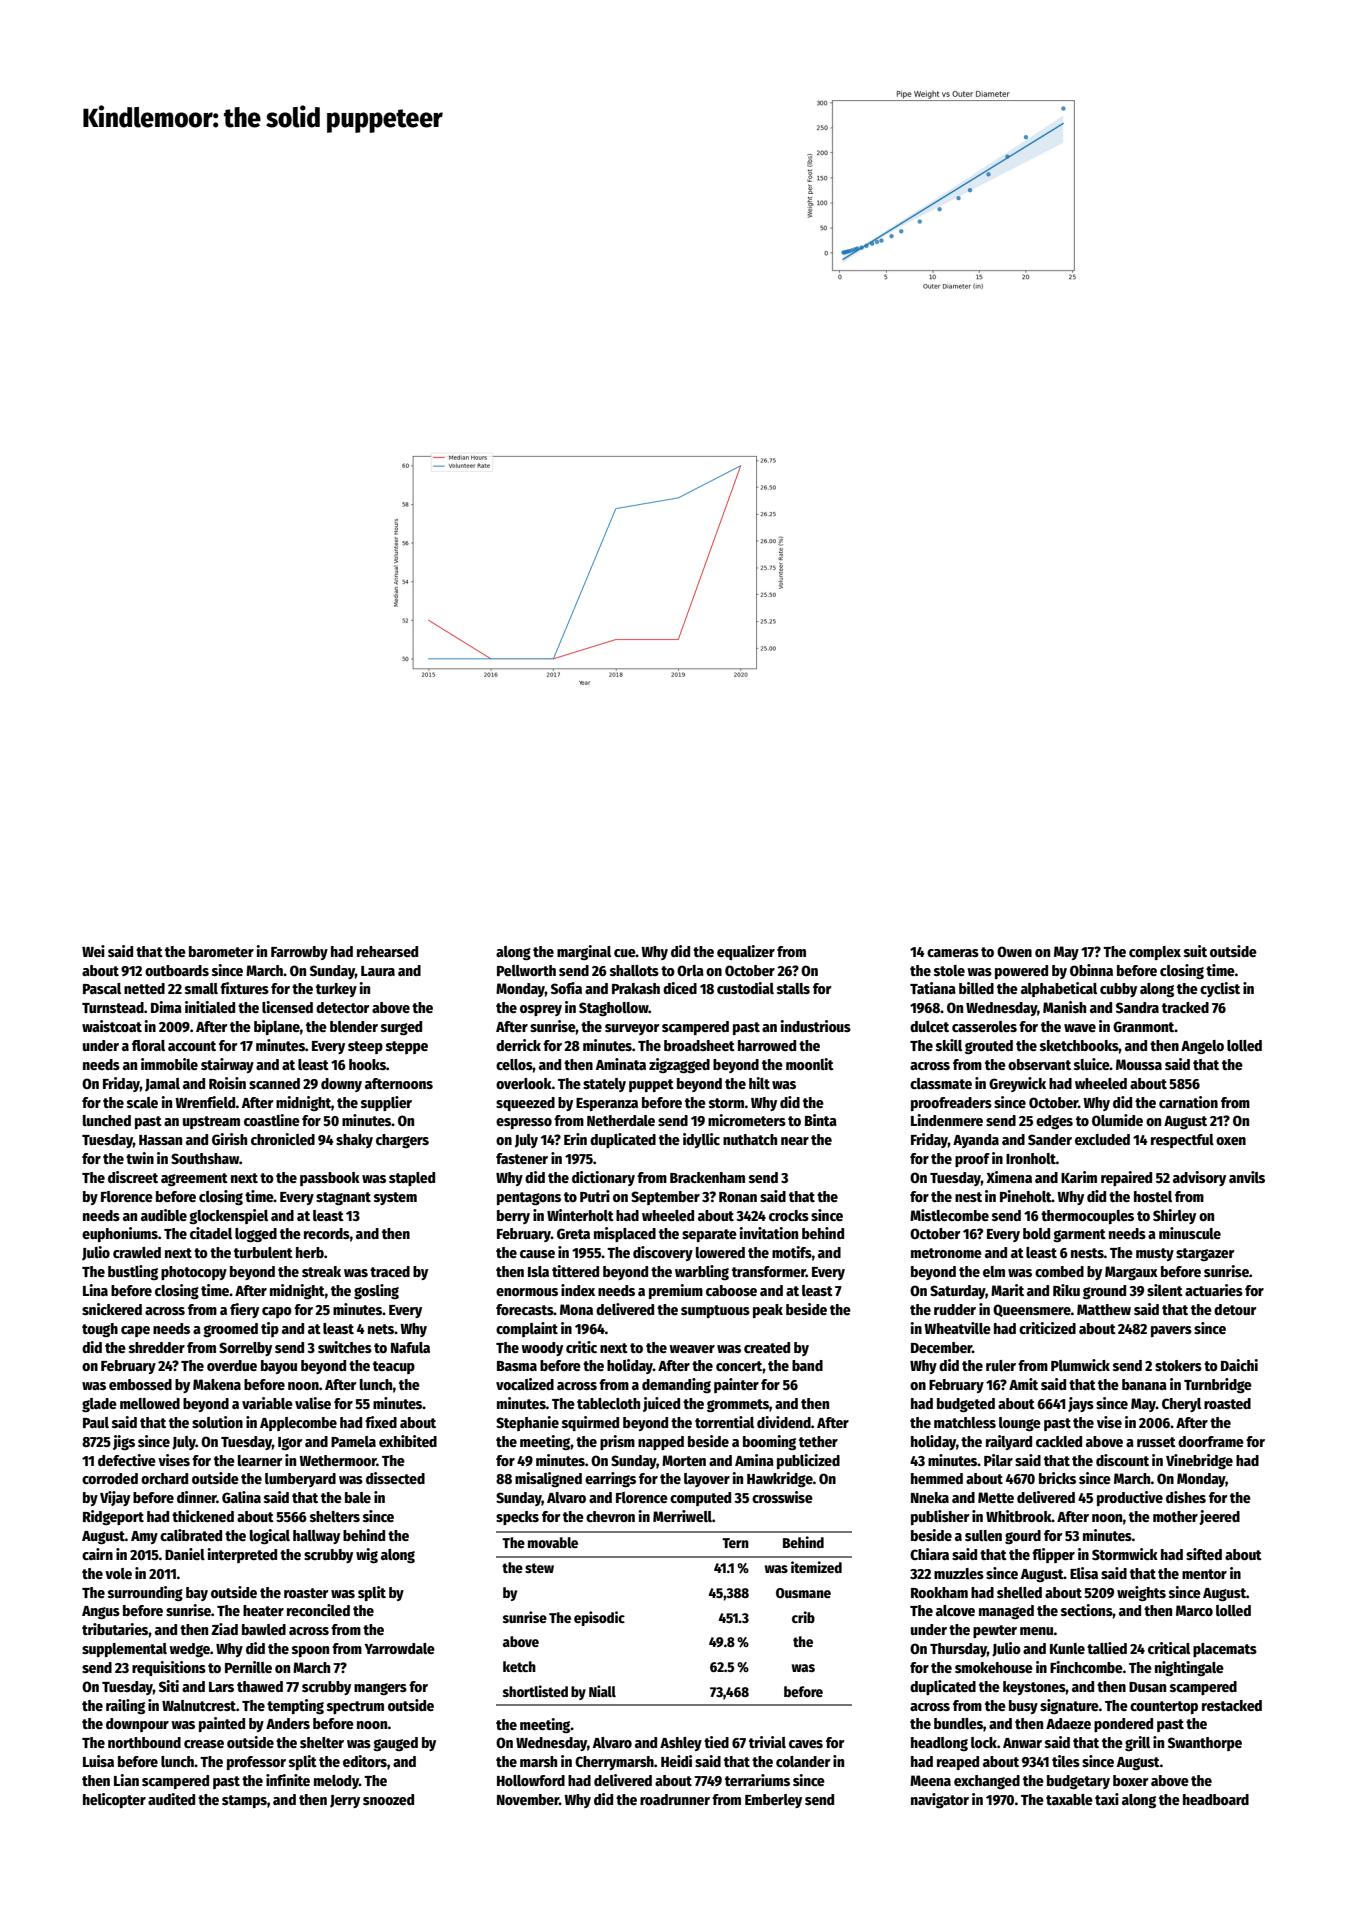 The image size is (1348, 1907). Describe the element at coordinates (782, 1497) in the screenshot. I see `crosswise` at that location.
